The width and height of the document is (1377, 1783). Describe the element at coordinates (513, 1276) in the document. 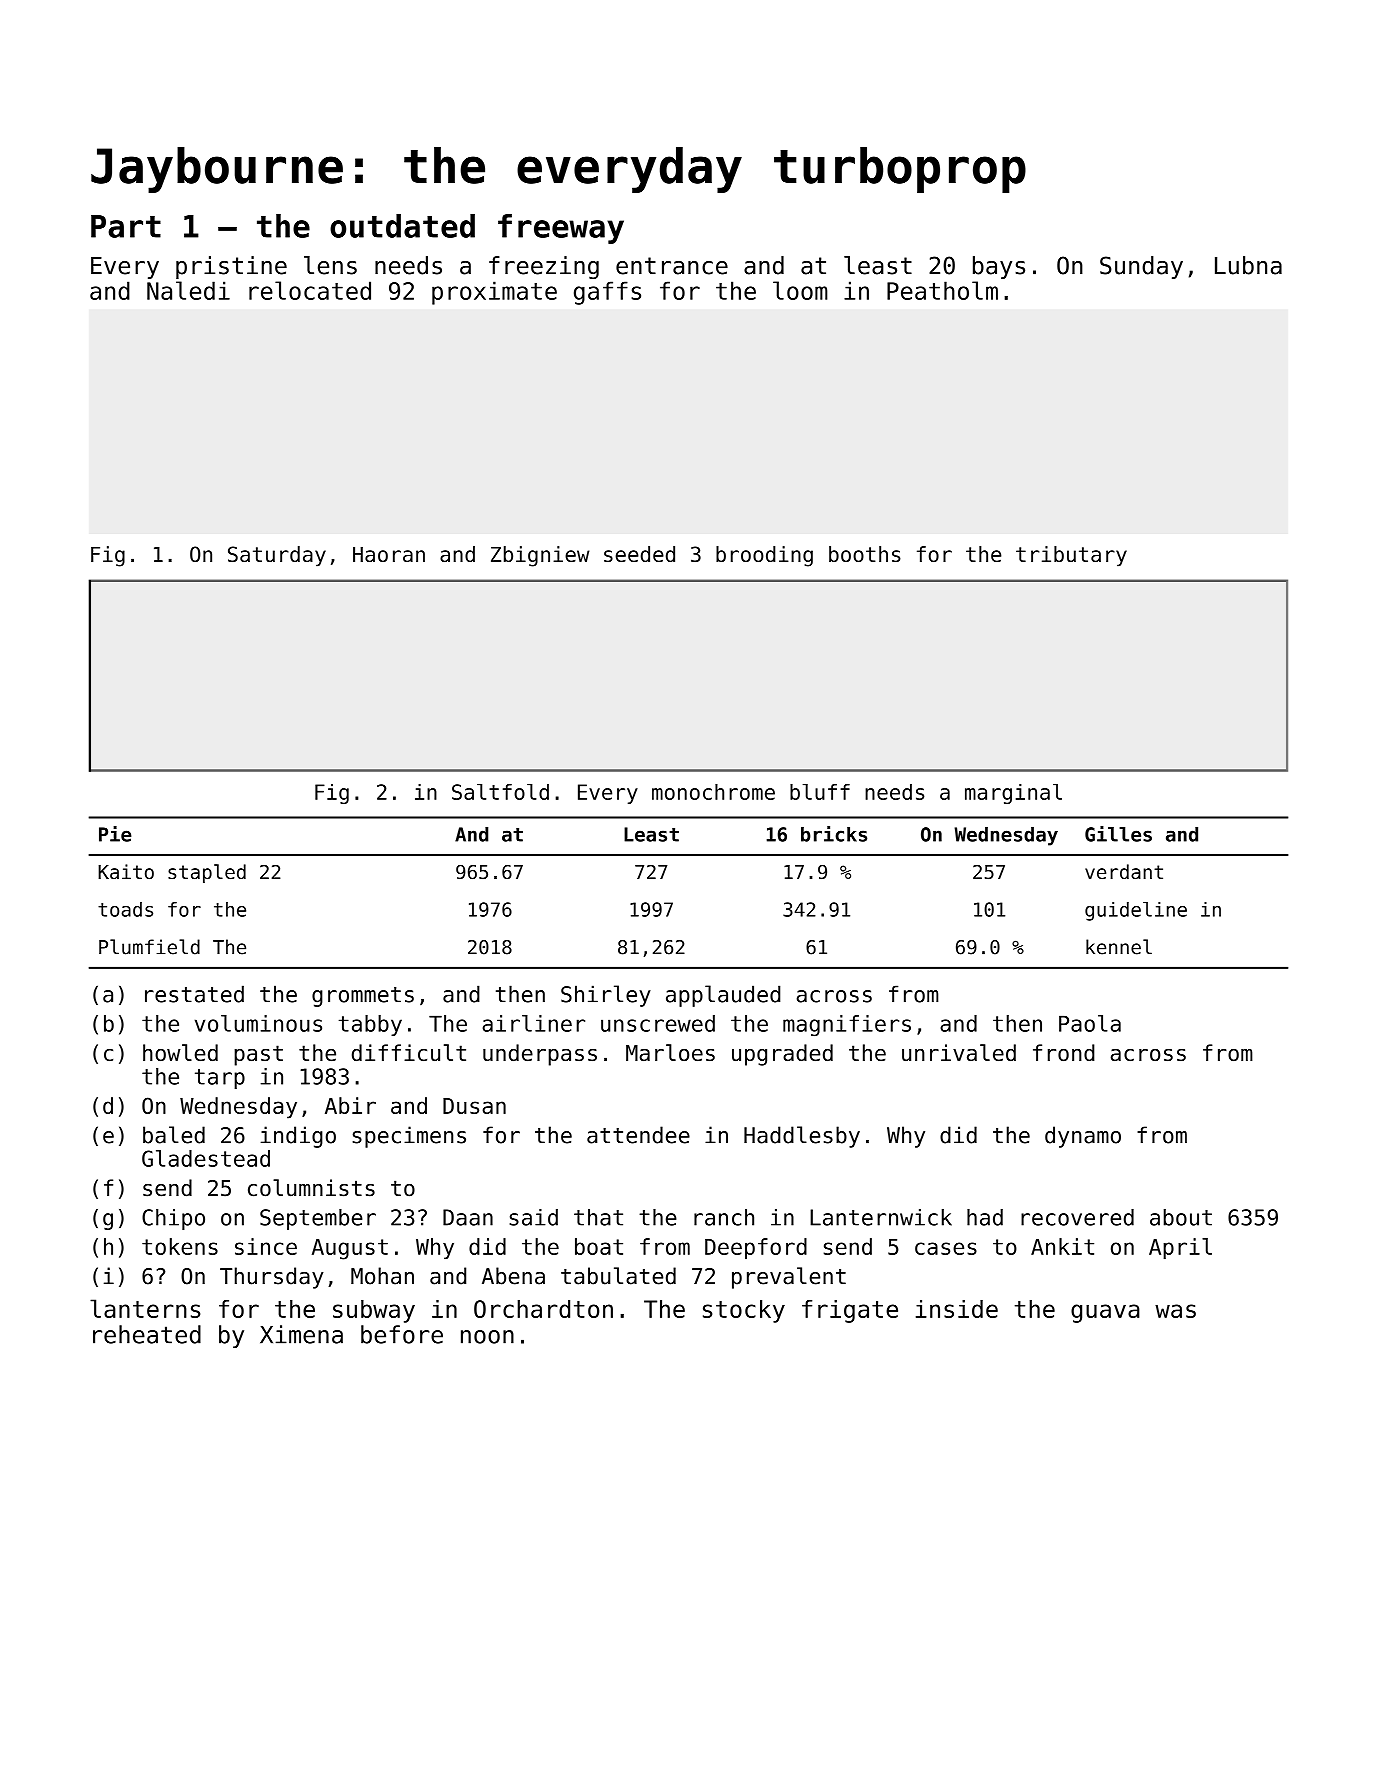

I see `Abena` at that location.
